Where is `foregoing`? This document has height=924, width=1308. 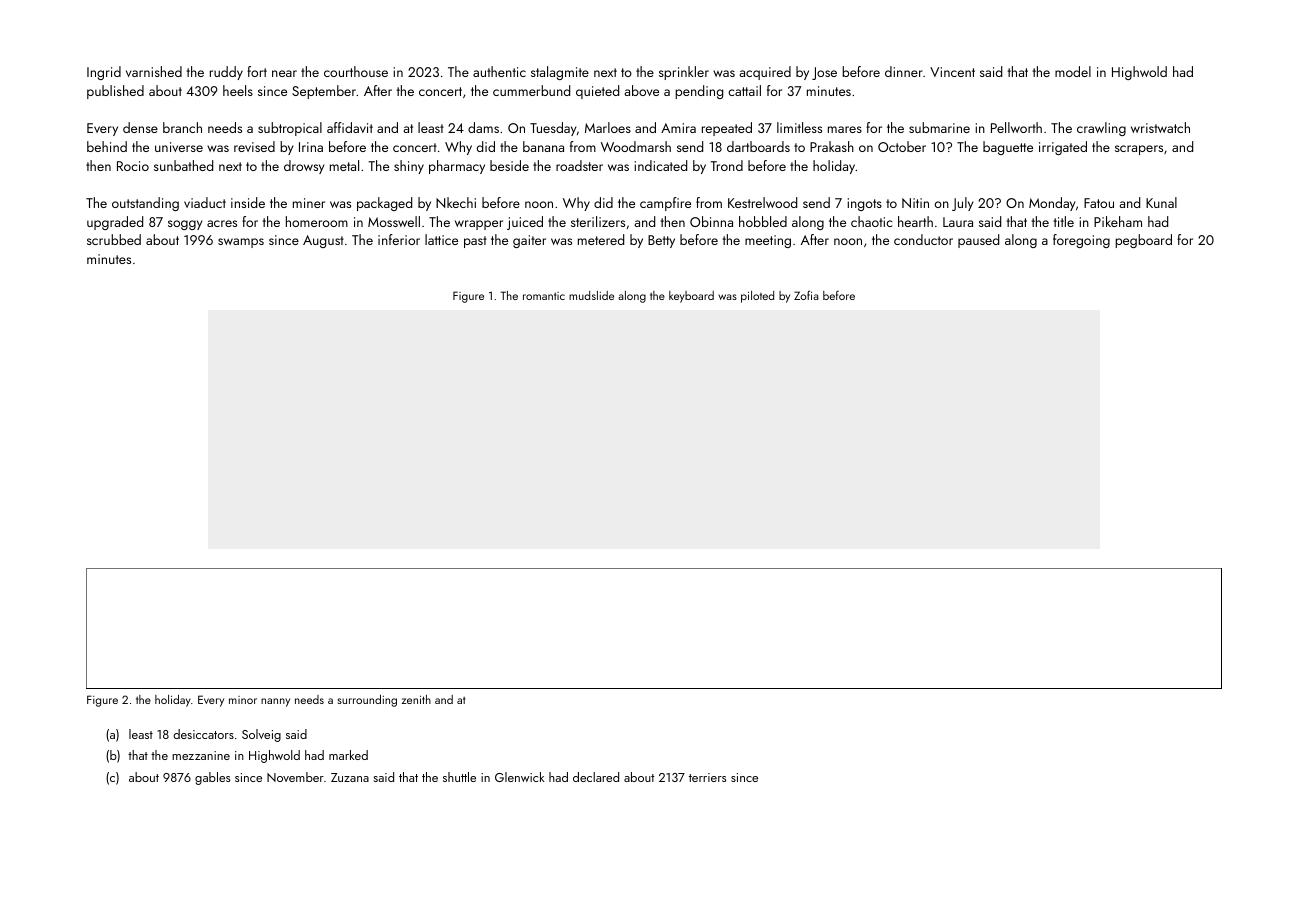
foregoing is located at coordinates (1081, 241).
